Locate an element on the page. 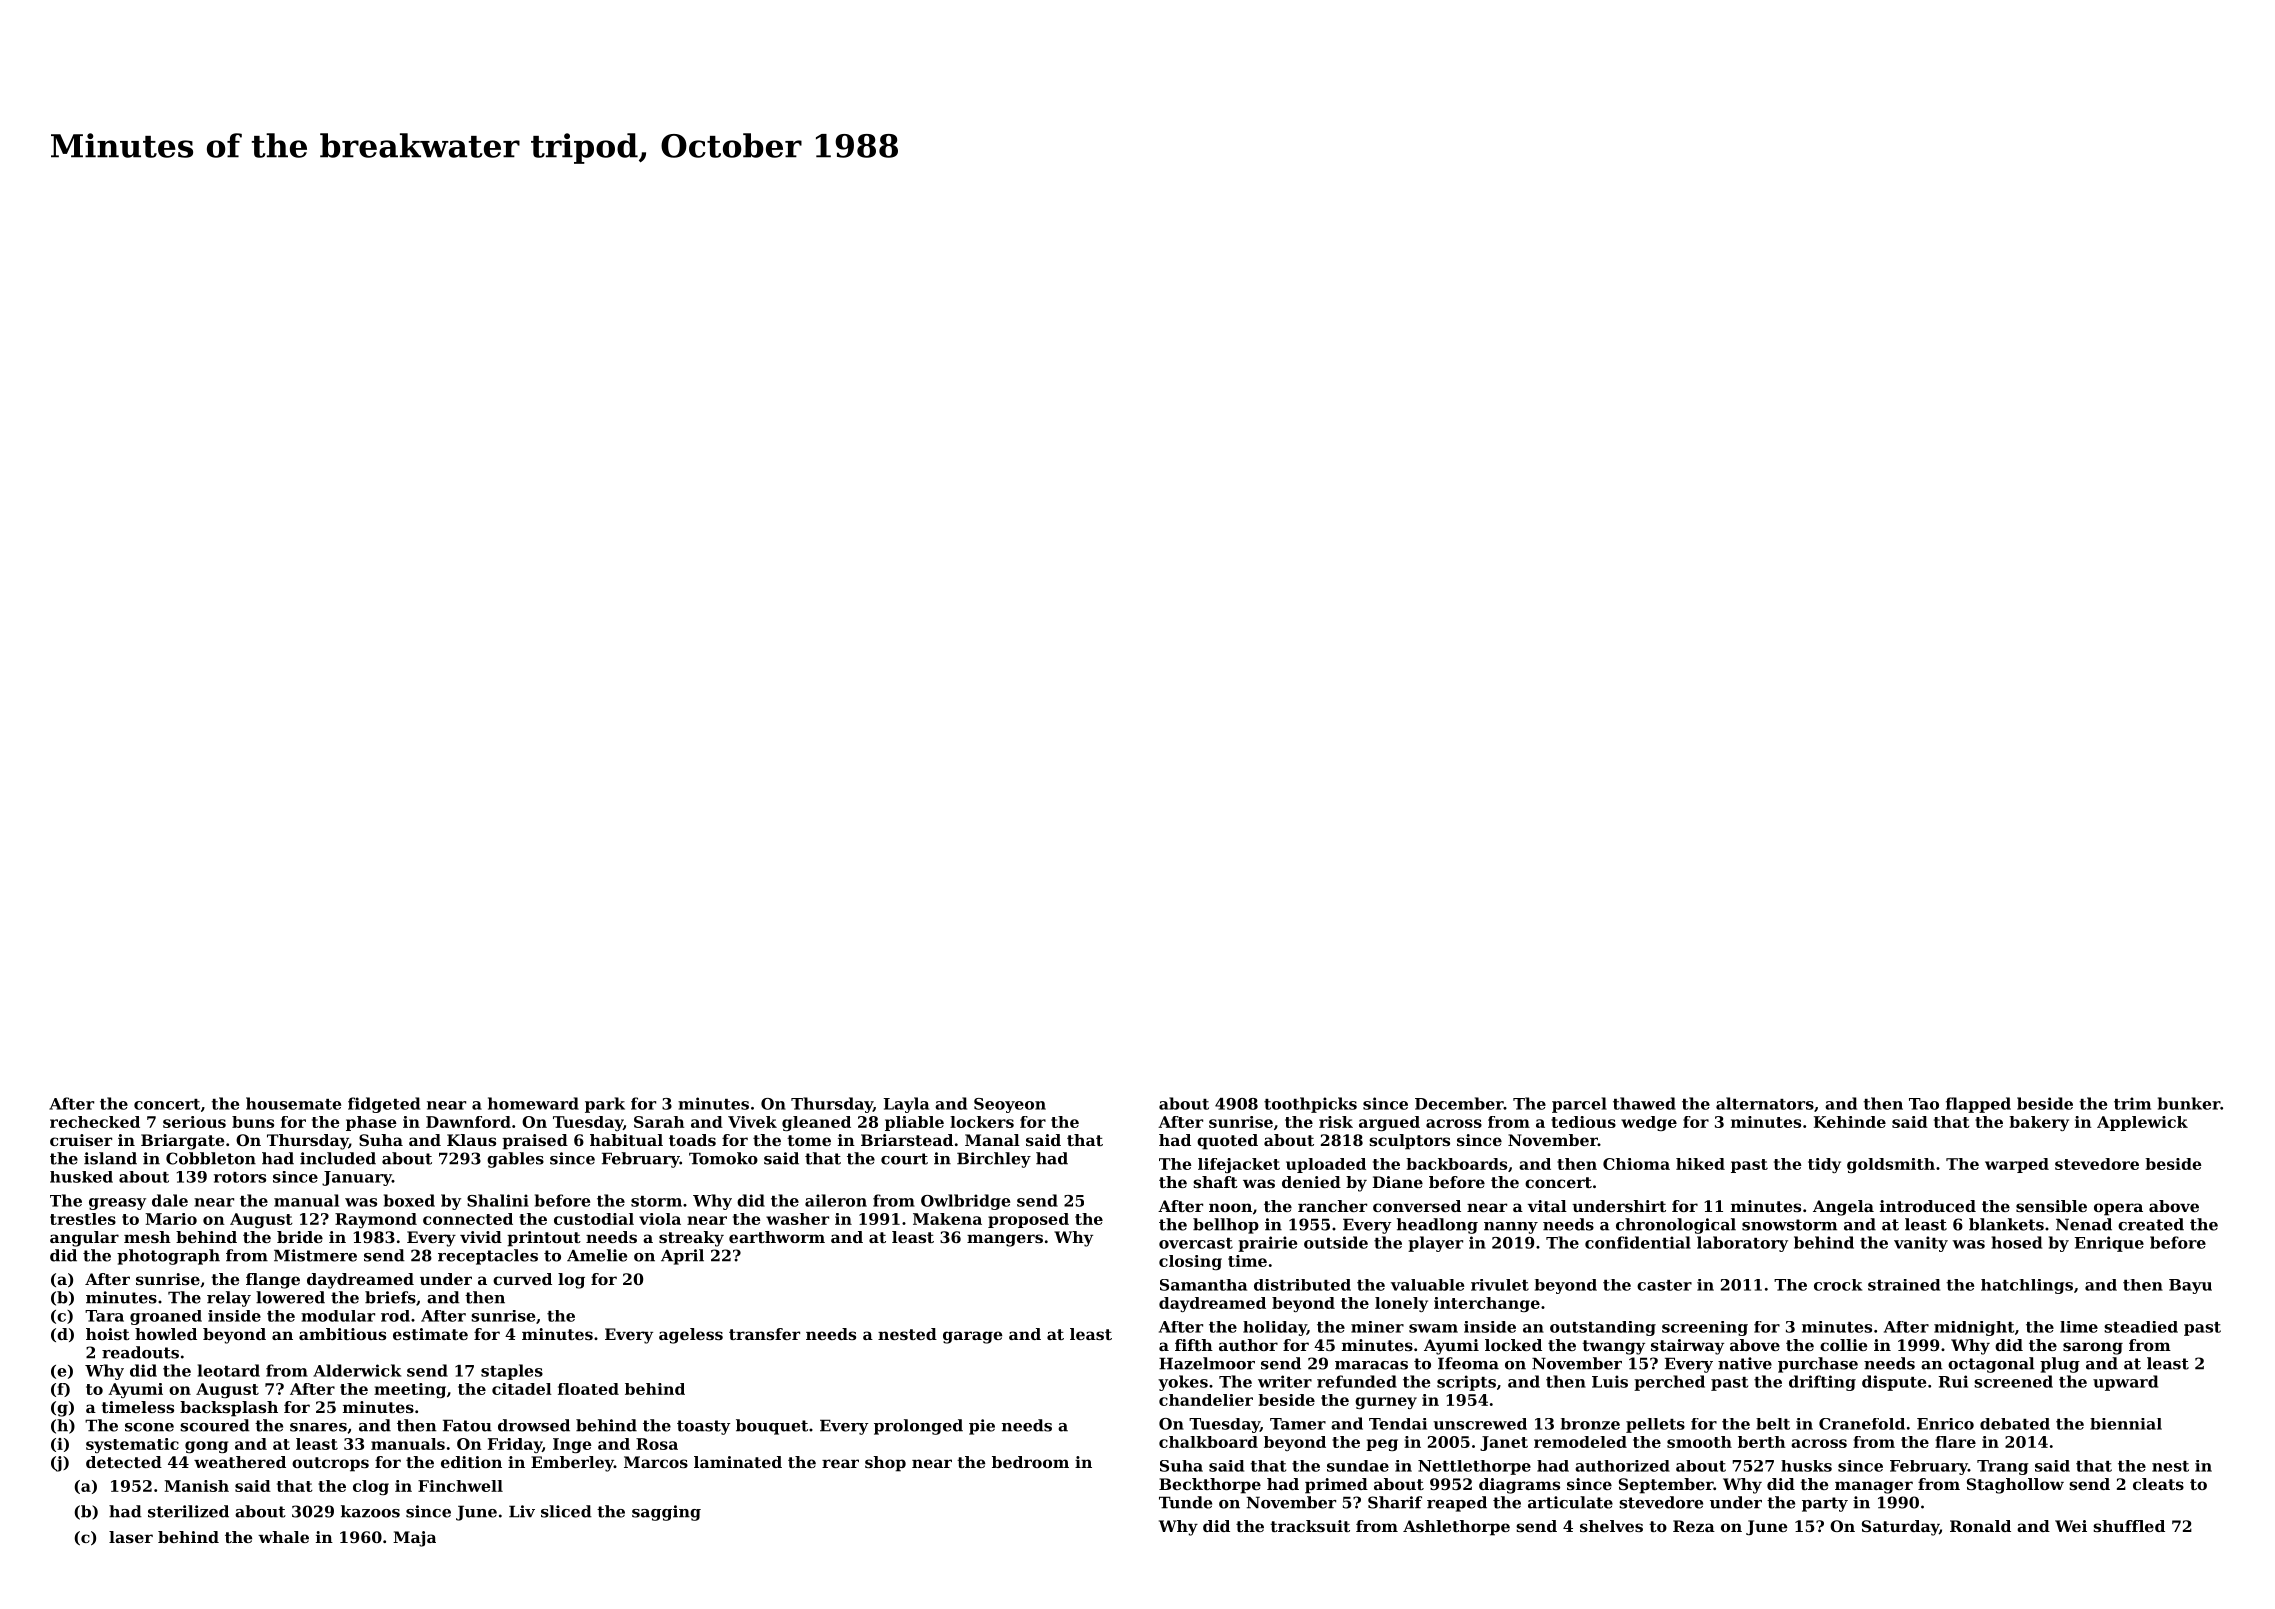  bunker is located at coordinates (2189, 1103).
